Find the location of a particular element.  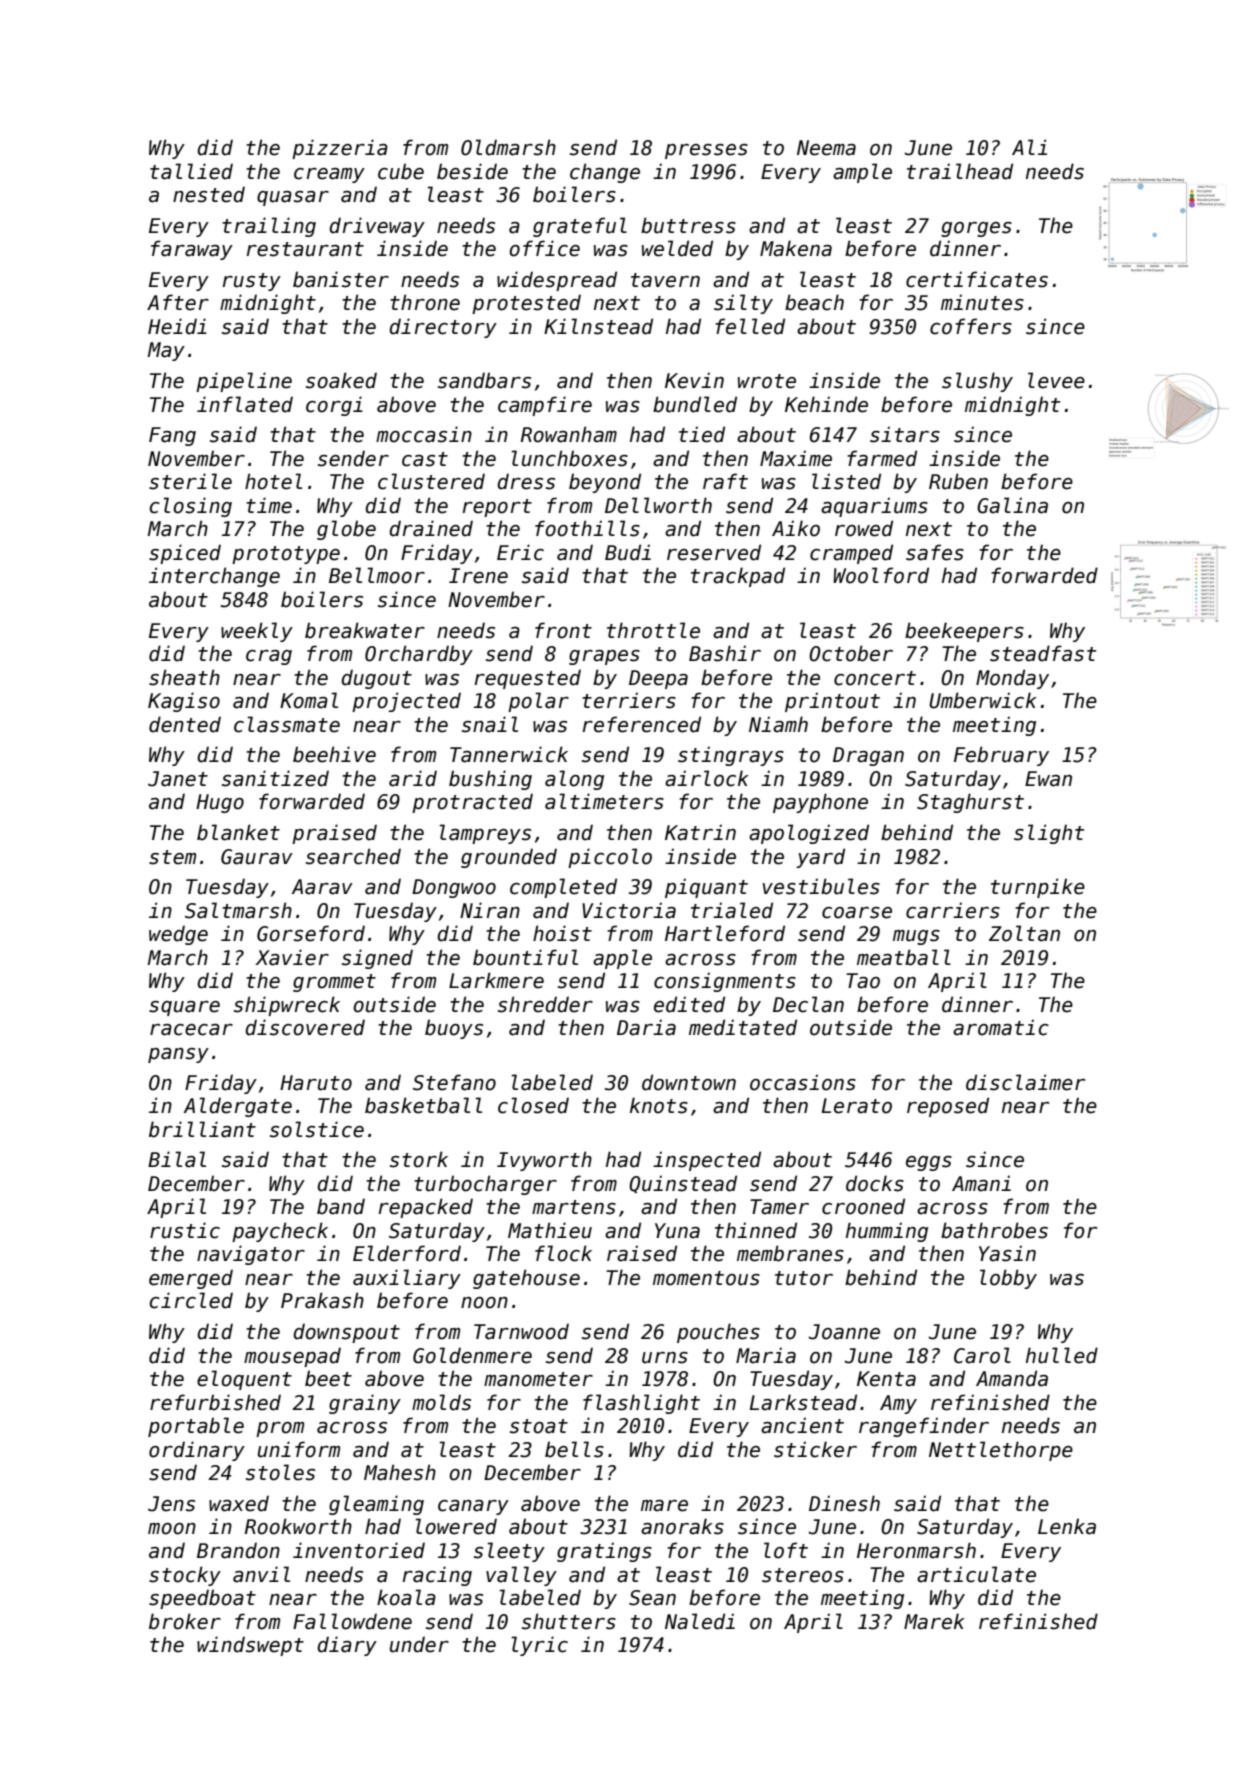

Mathieu is located at coordinates (550, 1230).
